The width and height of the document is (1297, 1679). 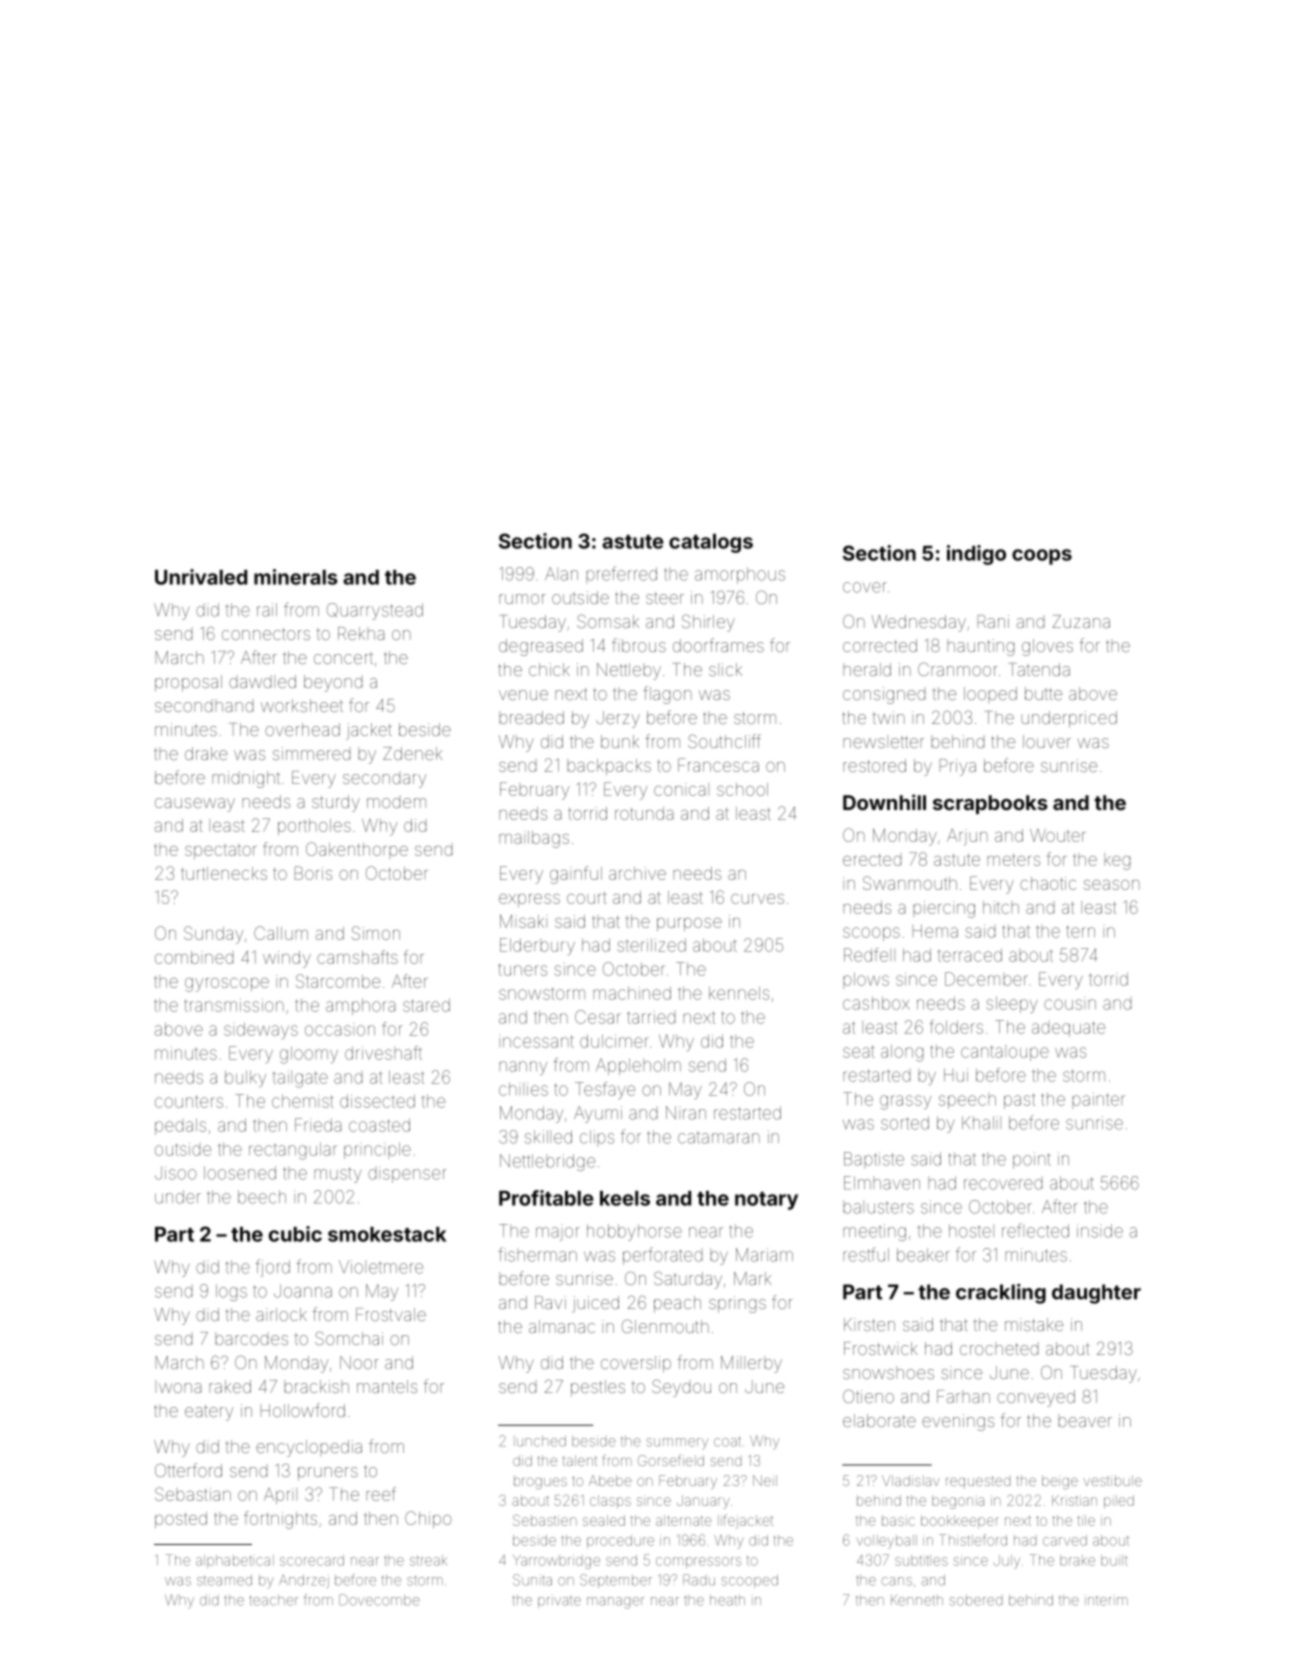 What do you see at coordinates (262, 1197) in the document?
I see `beech` at bounding box center [262, 1197].
